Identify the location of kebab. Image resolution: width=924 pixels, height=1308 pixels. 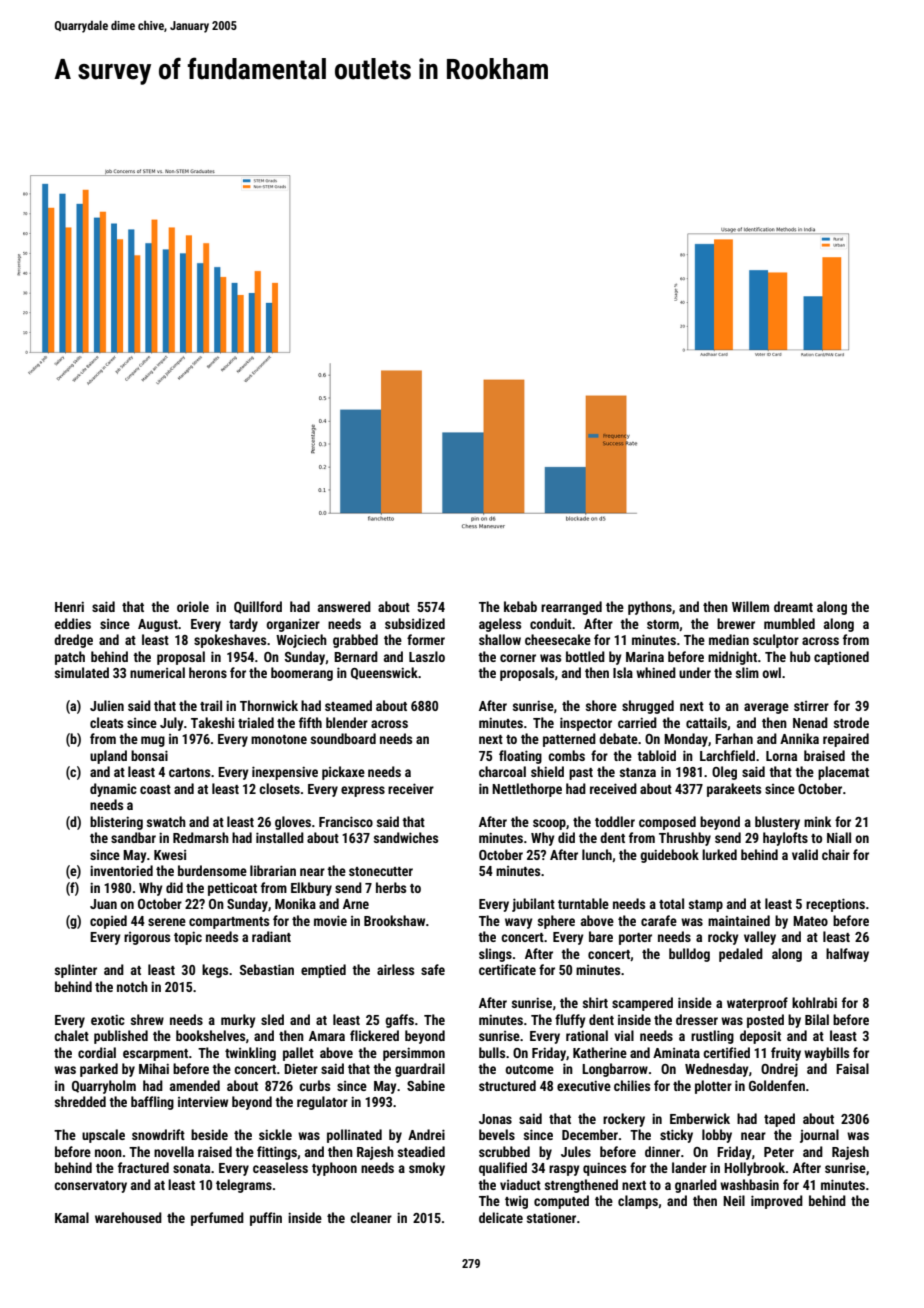
(520, 606).
